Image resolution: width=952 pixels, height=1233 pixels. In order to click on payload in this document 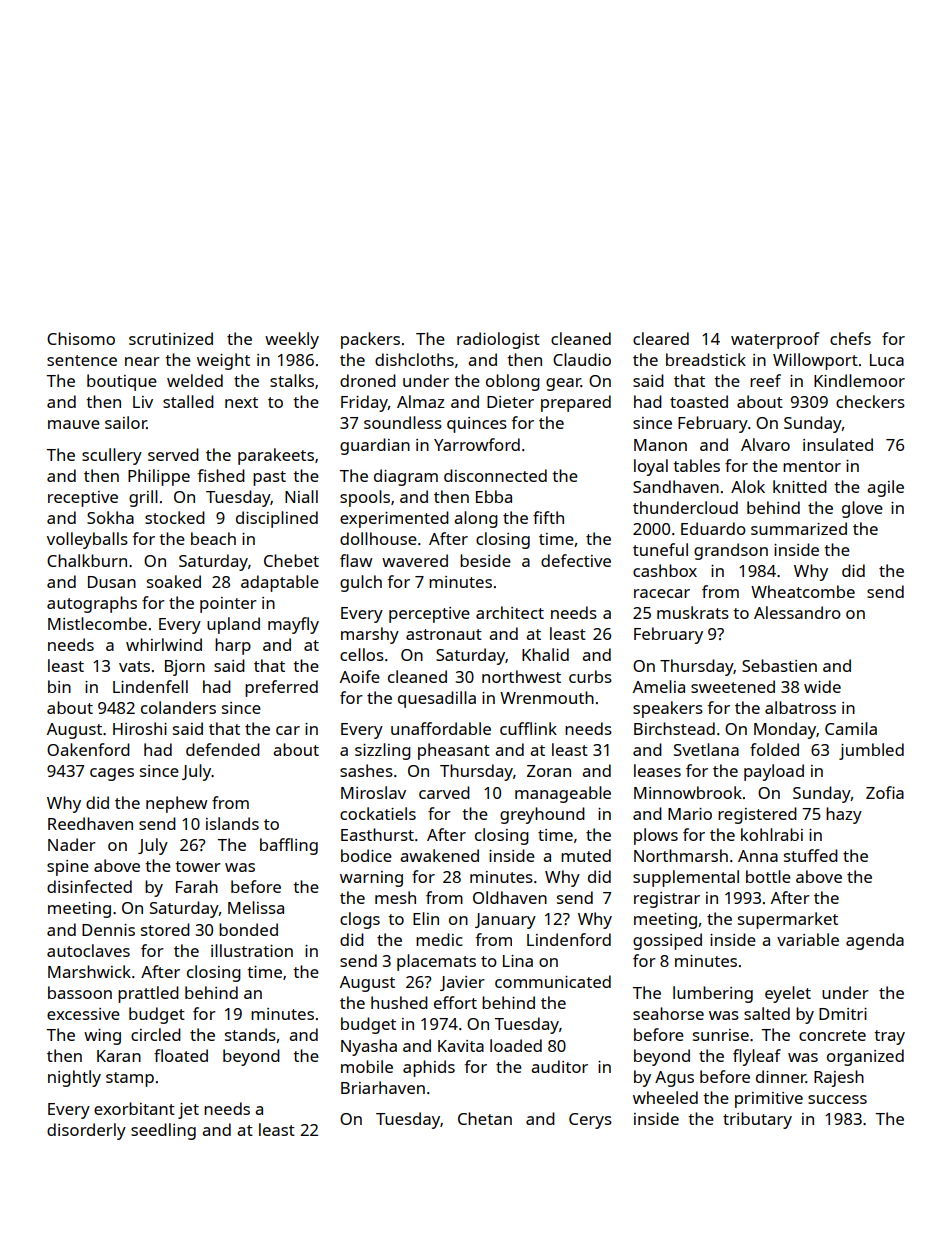, I will do `click(774, 772)`.
